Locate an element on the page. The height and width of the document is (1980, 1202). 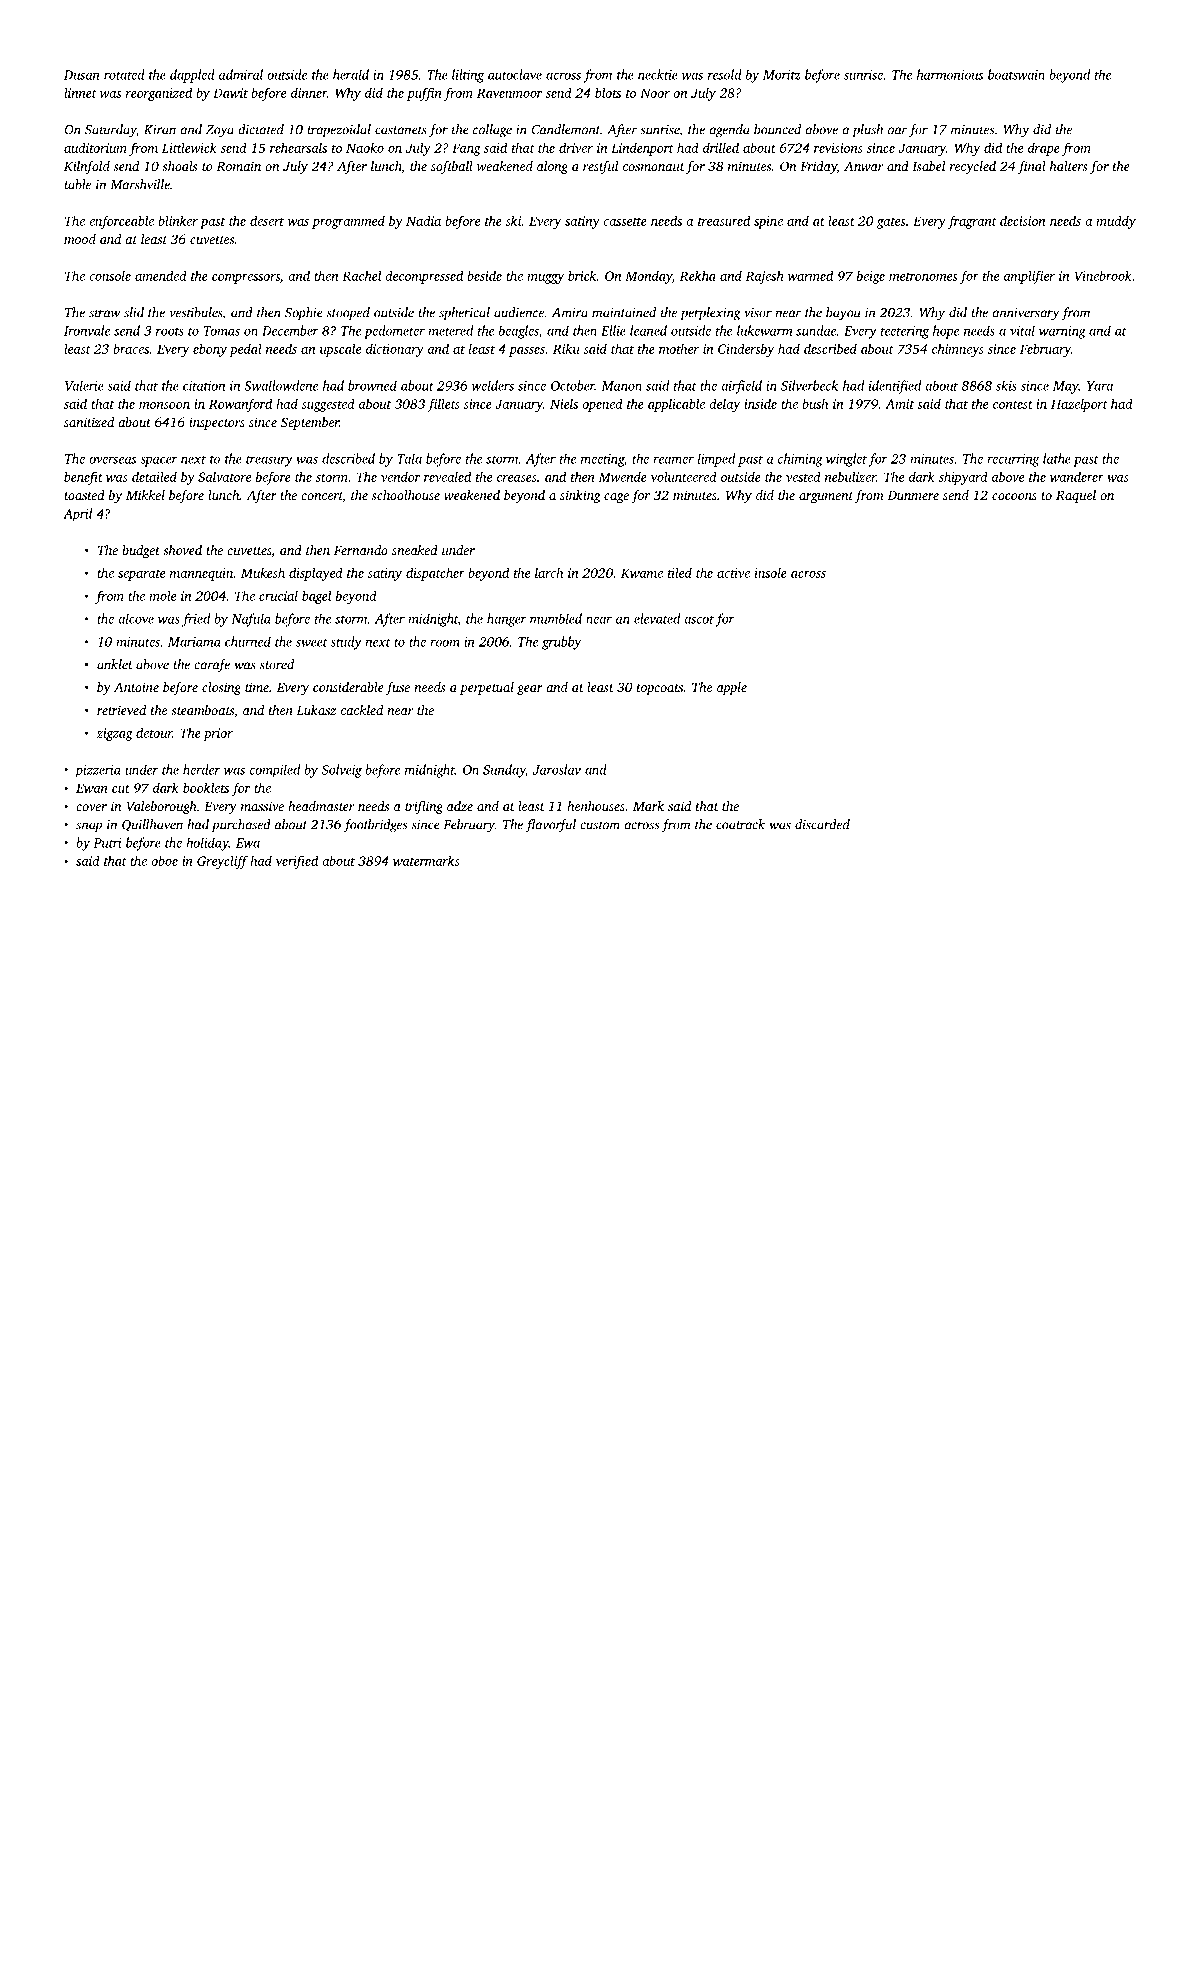
prior is located at coordinates (218, 734).
